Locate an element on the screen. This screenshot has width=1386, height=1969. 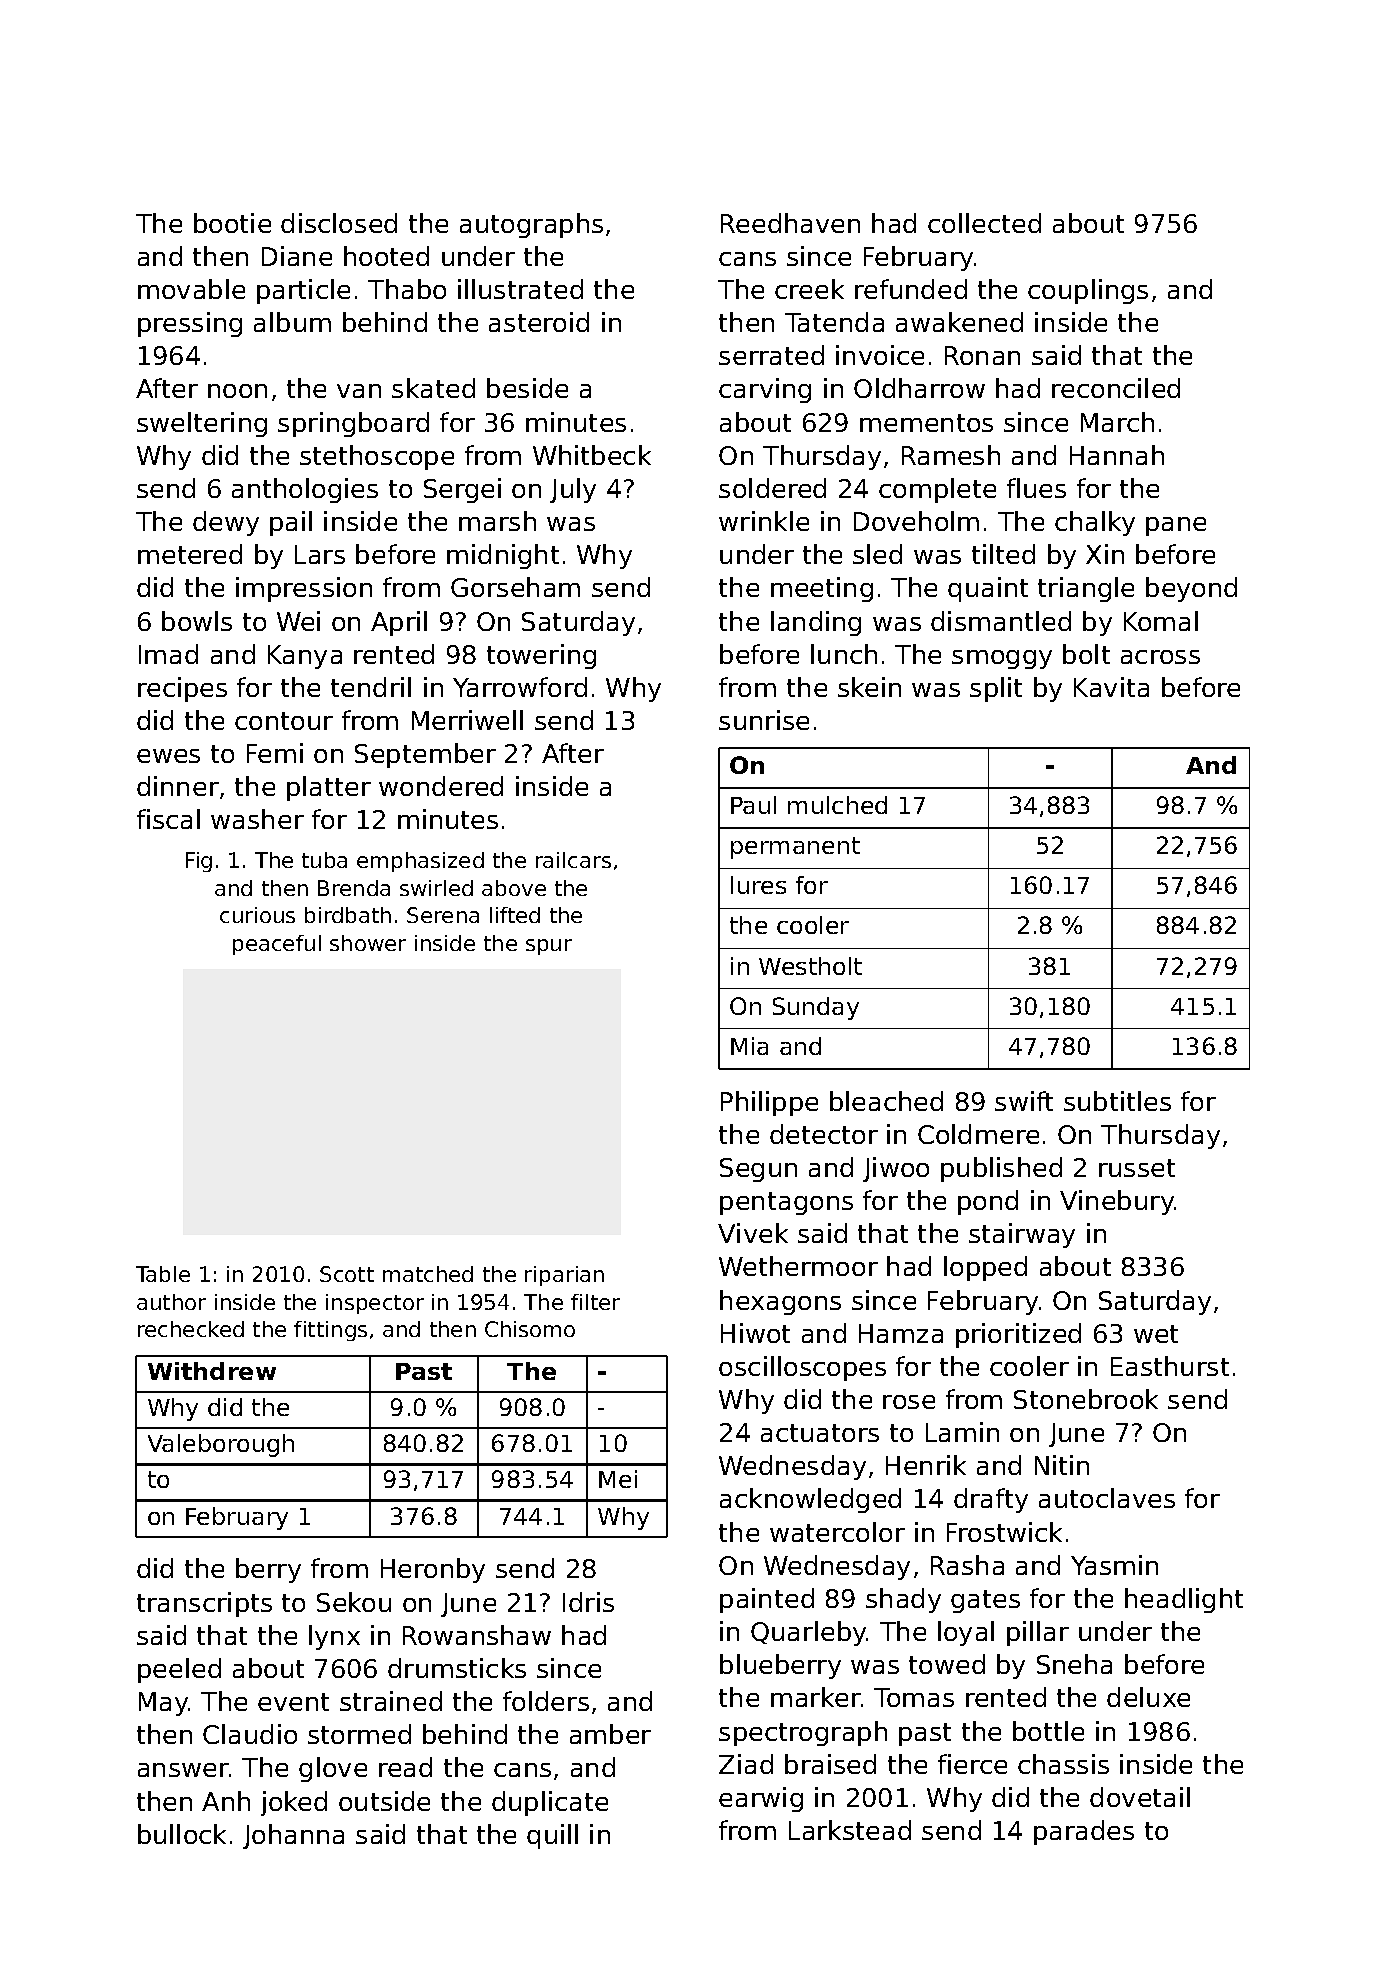
stethoscope is located at coordinates (377, 457).
